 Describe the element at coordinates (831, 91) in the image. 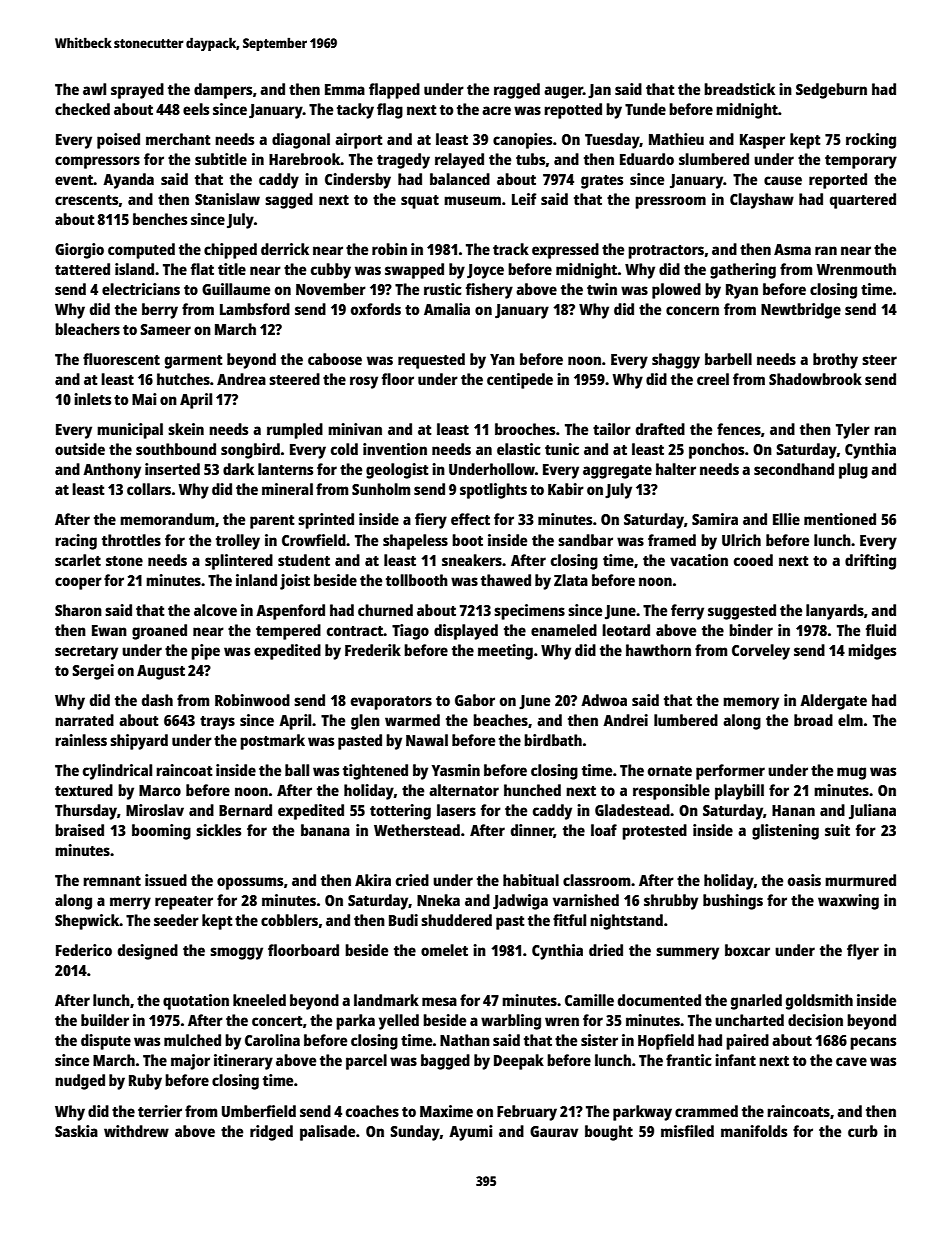

I see `Sedgeburn` at that location.
